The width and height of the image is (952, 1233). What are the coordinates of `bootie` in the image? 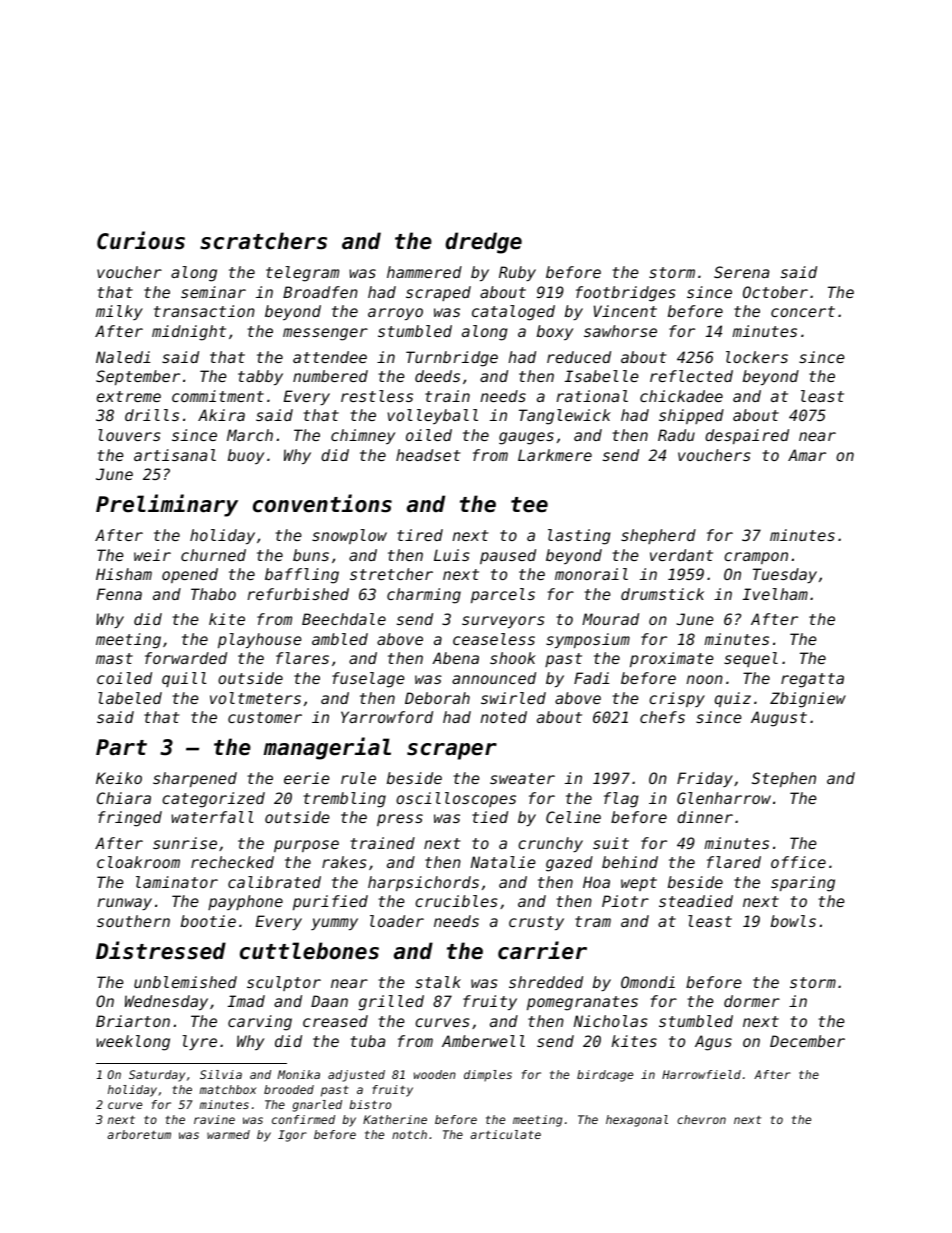 It's located at (208, 921).
